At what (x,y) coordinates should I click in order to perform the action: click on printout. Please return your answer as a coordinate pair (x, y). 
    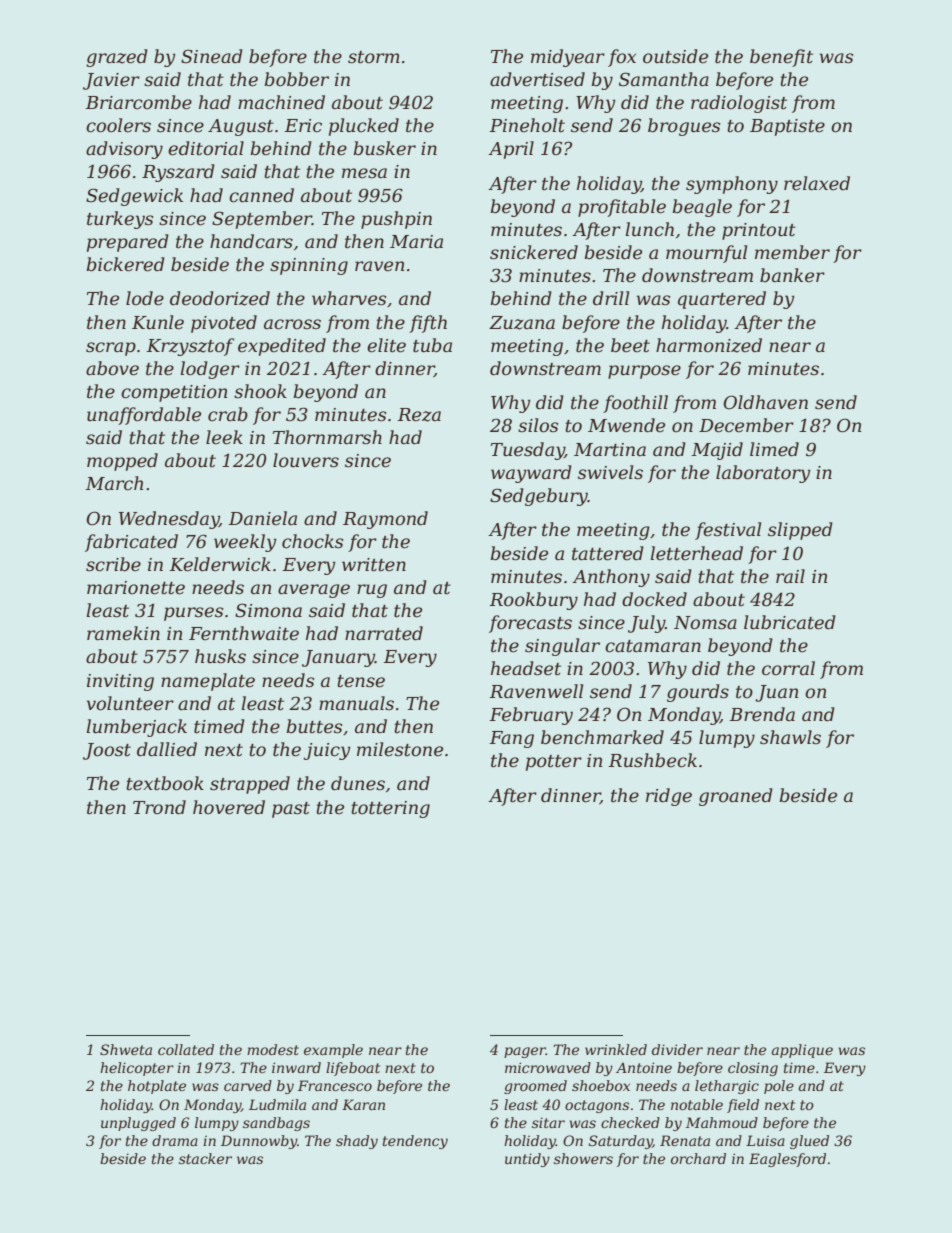
    Looking at the image, I should click on (759, 231).
